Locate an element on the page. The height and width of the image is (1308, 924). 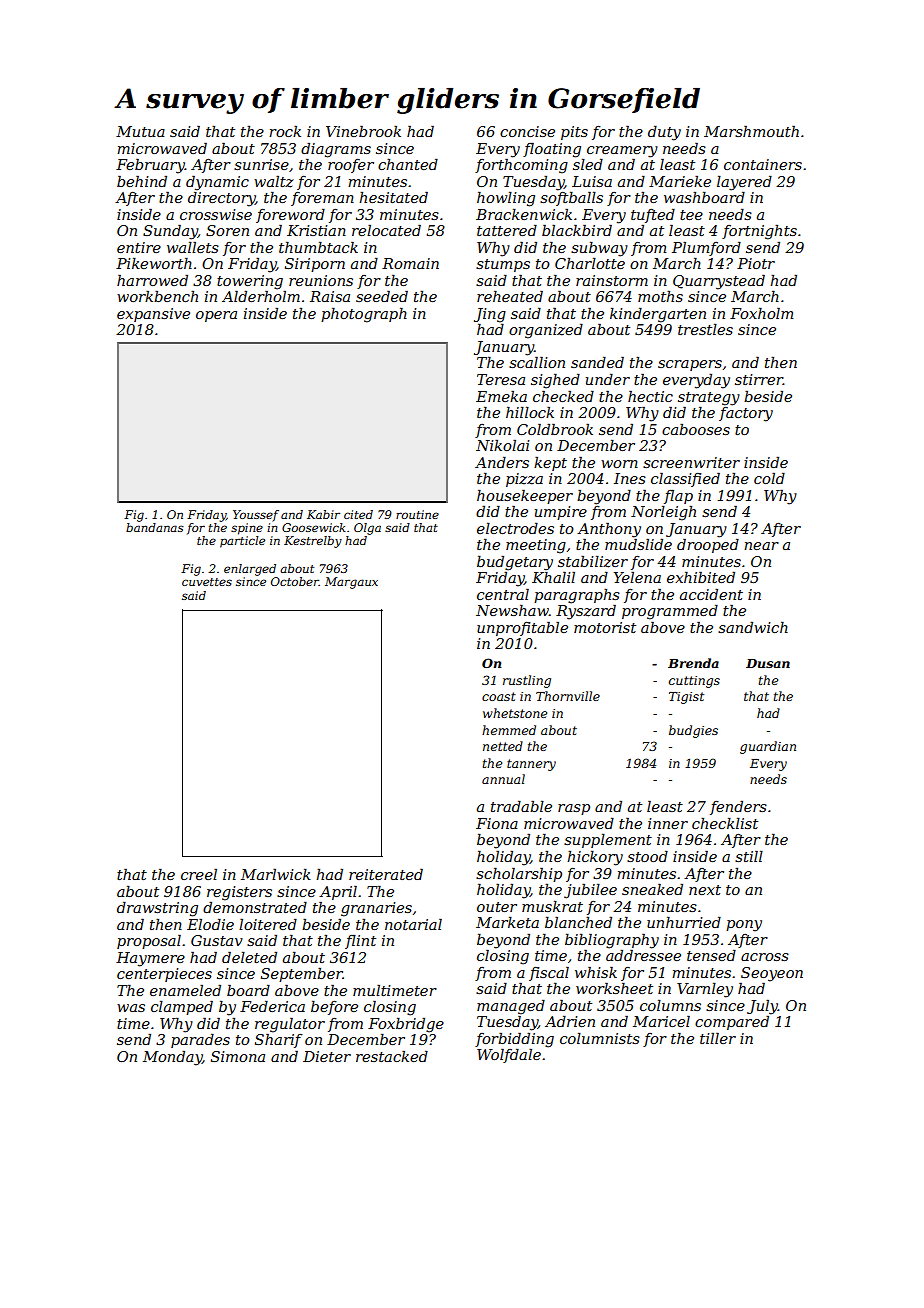
Vinebrook is located at coordinates (363, 131).
